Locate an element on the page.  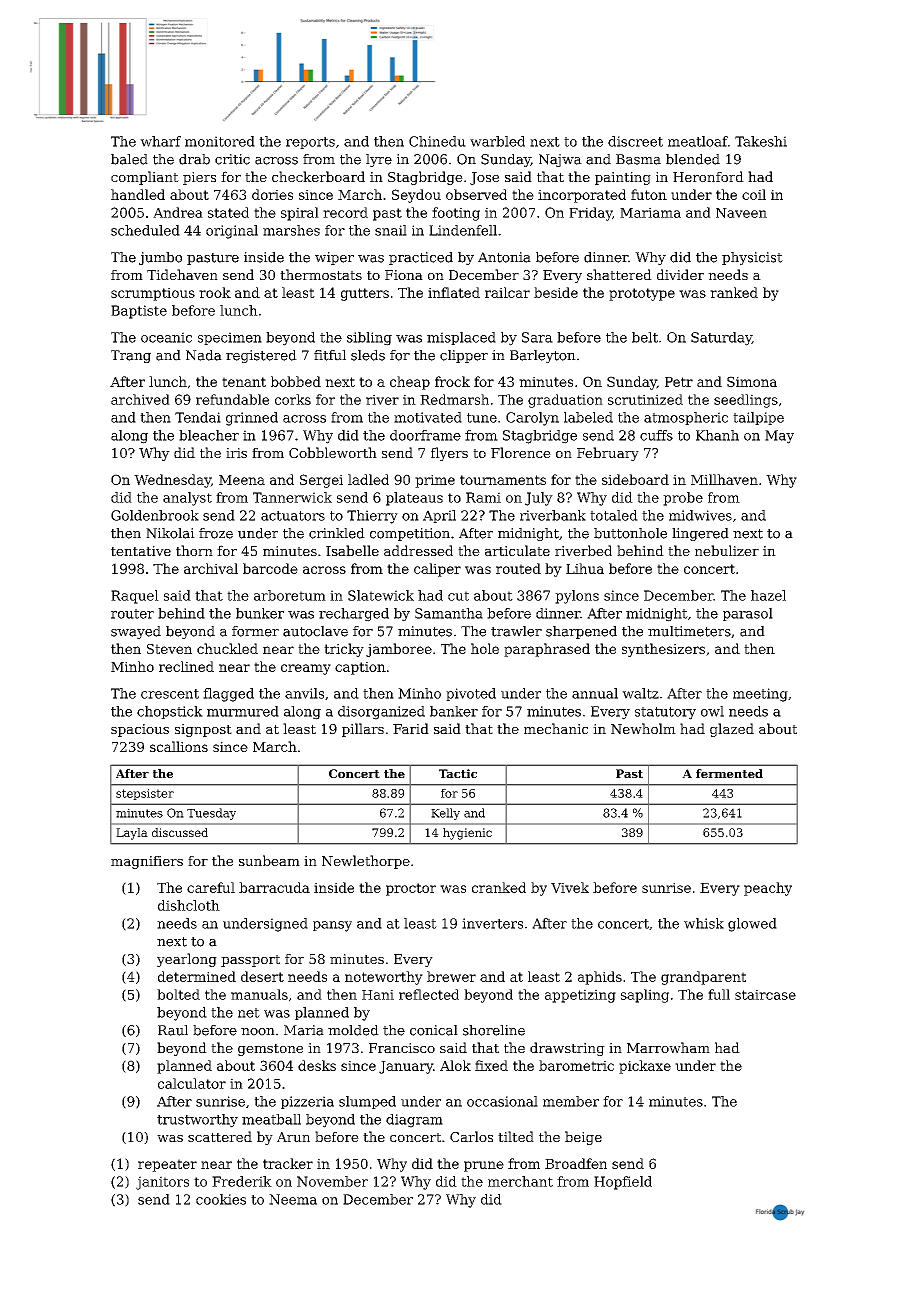
trustworthy is located at coordinates (197, 1121).
